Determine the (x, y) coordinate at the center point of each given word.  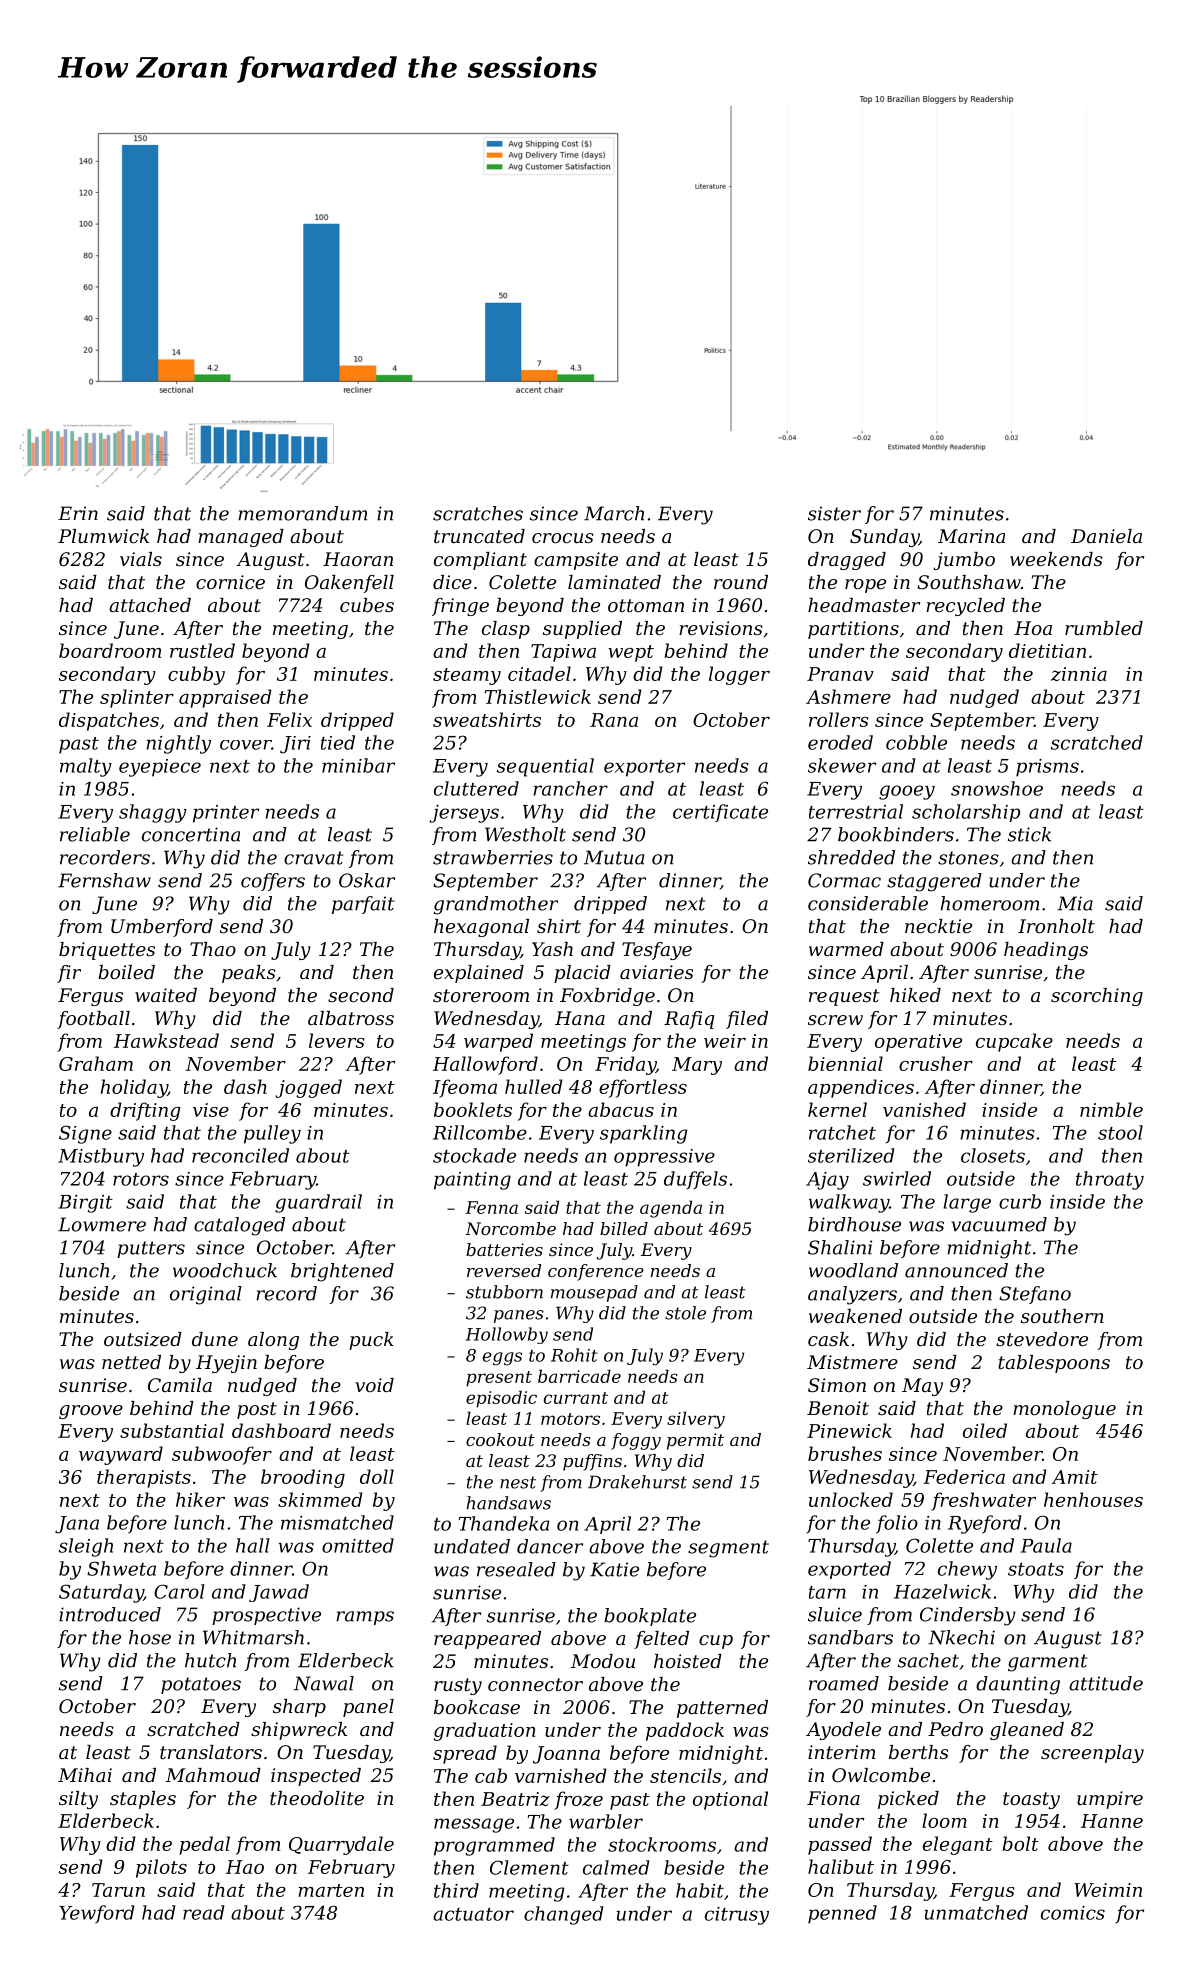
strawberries (493, 857)
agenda (671, 1209)
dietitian (1047, 650)
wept (631, 653)
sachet (928, 1660)
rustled (202, 650)
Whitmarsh (253, 1637)
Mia (1075, 903)
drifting (145, 1111)
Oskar (367, 880)
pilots (161, 1868)
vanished (924, 1109)
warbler (606, 1821)
